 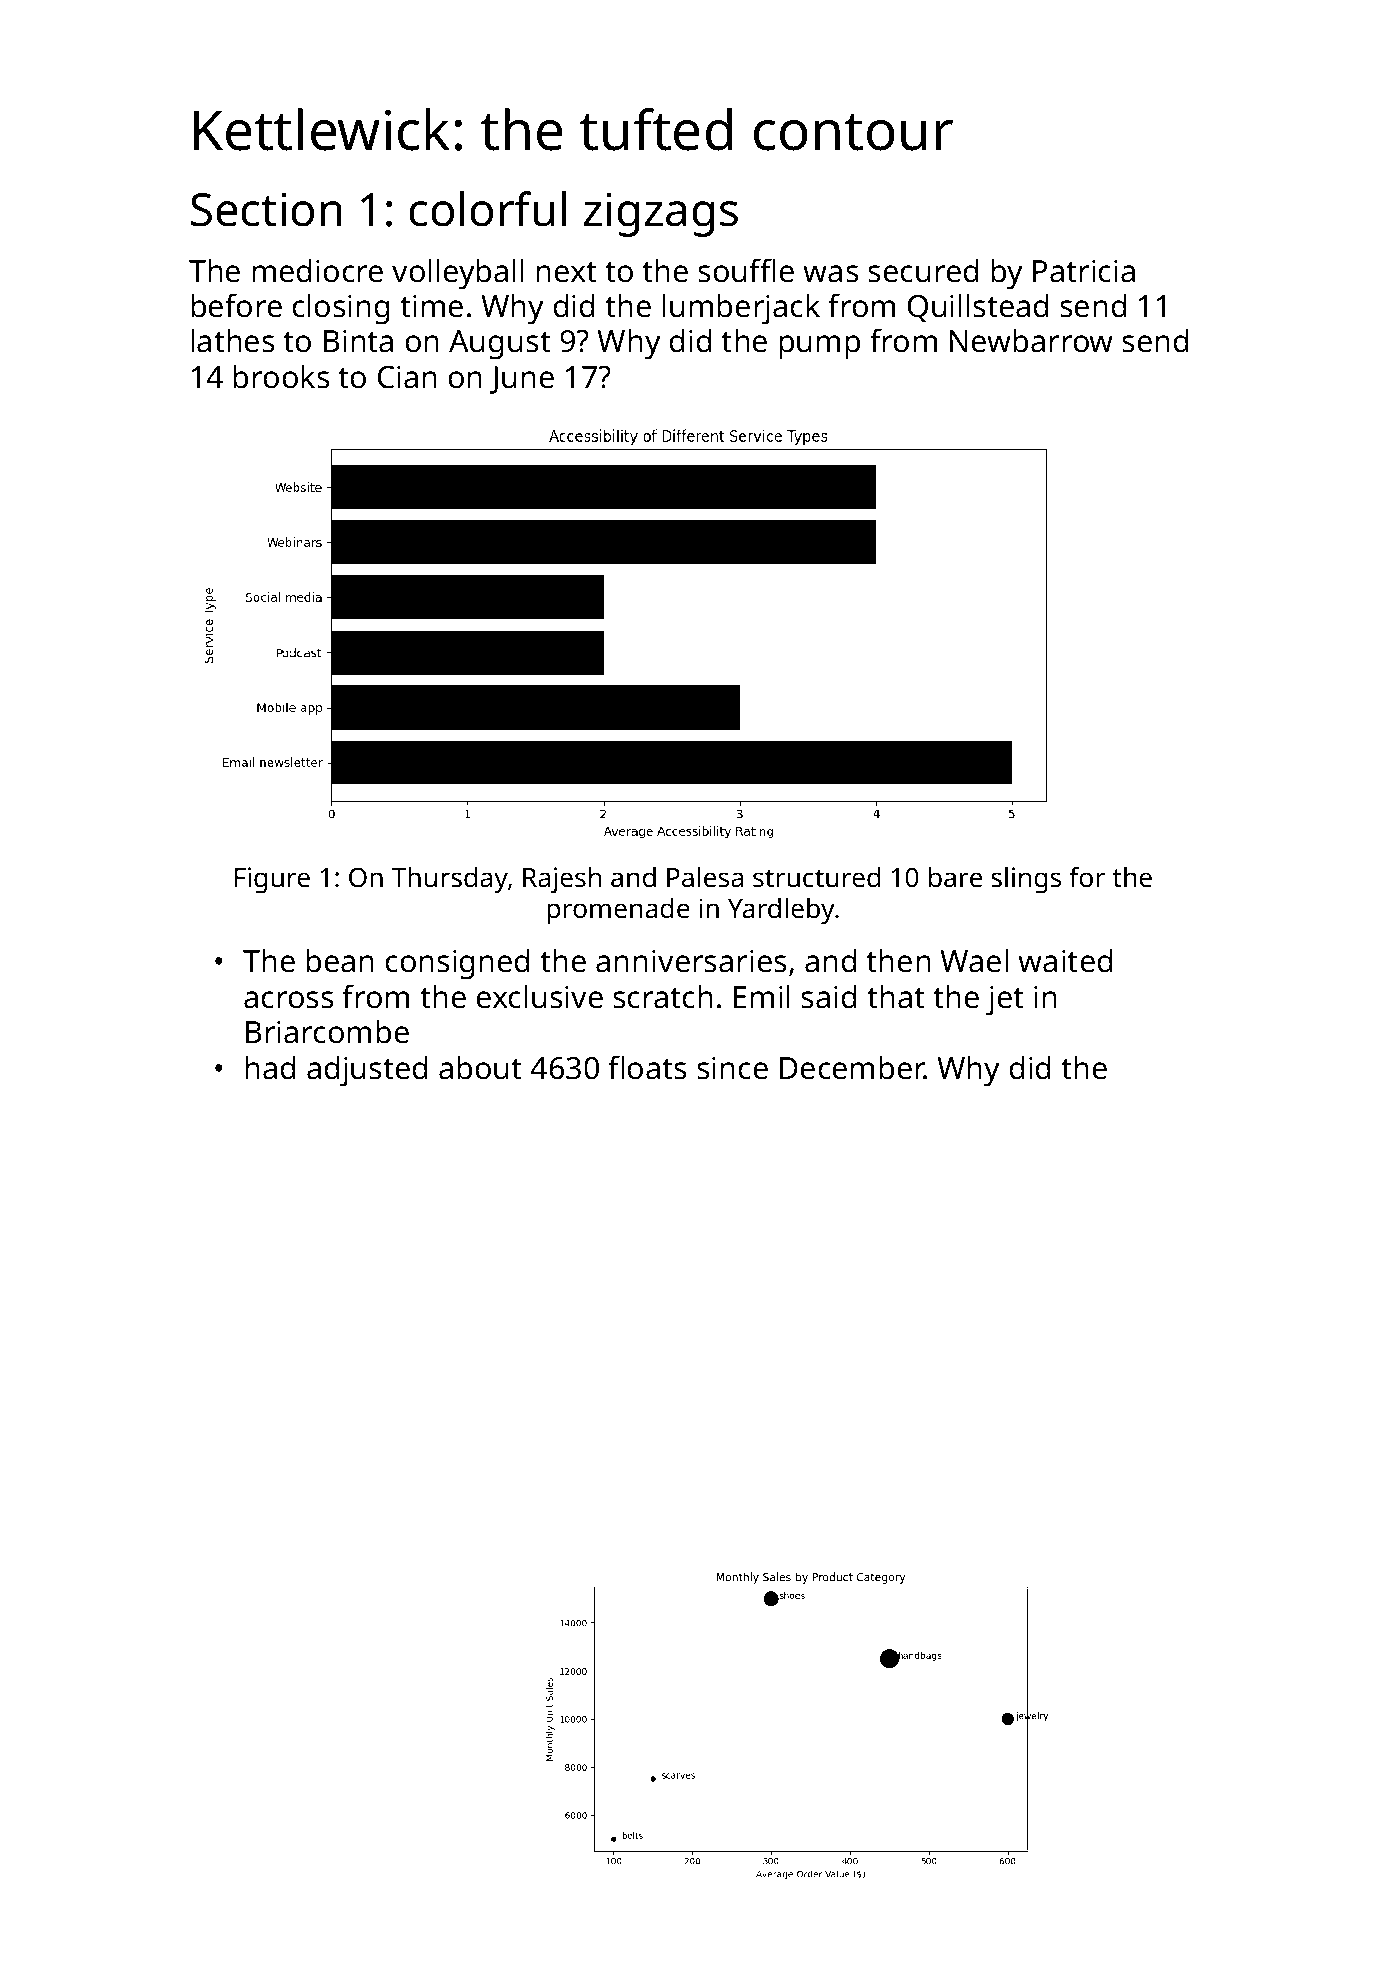 I want to click on promenade, so click(x=618, y=911).
